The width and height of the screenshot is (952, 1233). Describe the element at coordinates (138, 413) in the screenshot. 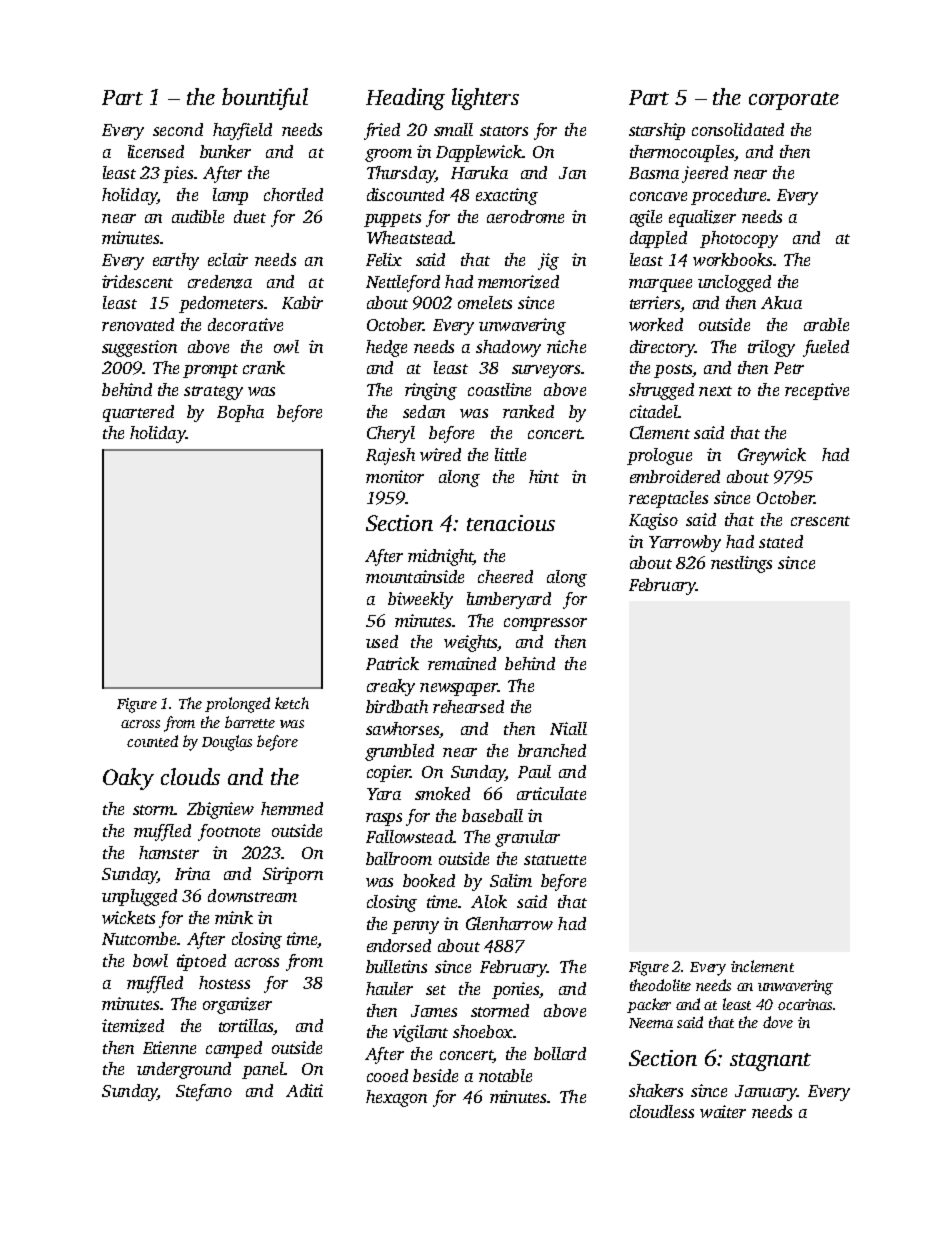

I see `quartered` at that location.
